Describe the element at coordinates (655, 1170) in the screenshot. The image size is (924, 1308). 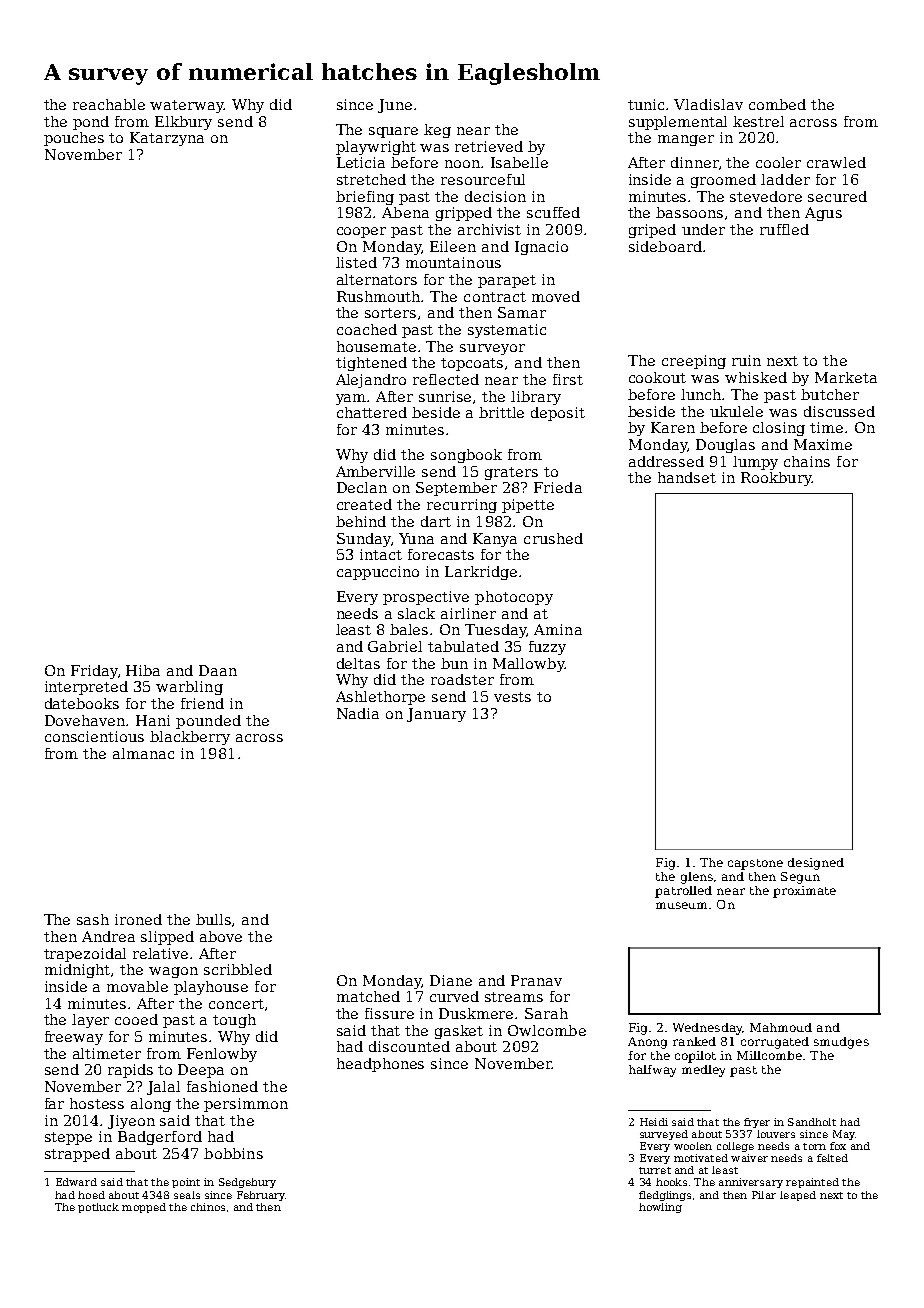
I see `turret` at that location.
